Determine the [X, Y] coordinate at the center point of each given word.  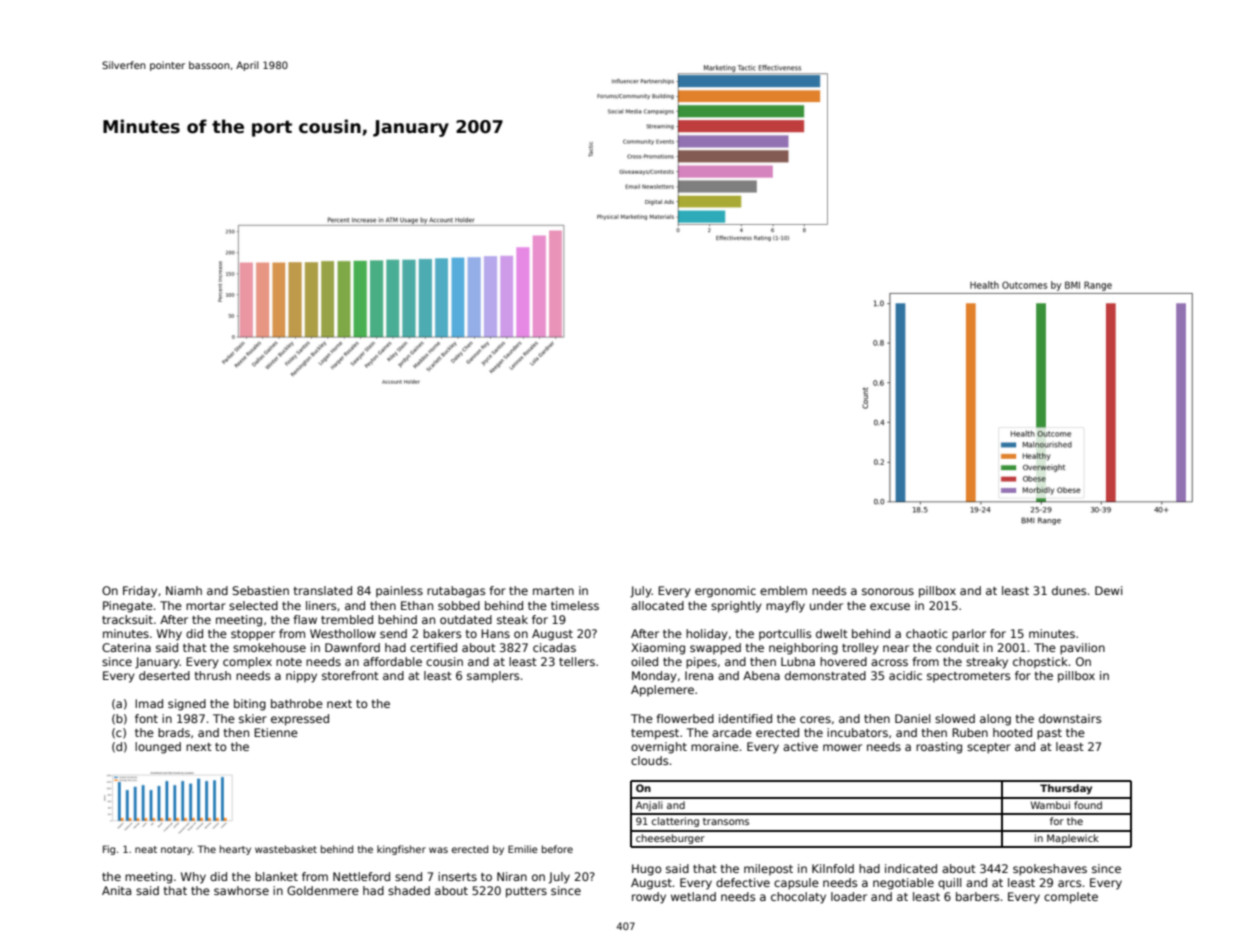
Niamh [184, 590]
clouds [649, 760]
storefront [350, 675]
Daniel [913, 718]
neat [146, 849]
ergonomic [725, 592]
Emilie [523, 849]
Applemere [662, 691]
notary [176, 850]
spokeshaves [1050, 870]
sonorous [888, 591]
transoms [726, 821]
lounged [158, 748]
